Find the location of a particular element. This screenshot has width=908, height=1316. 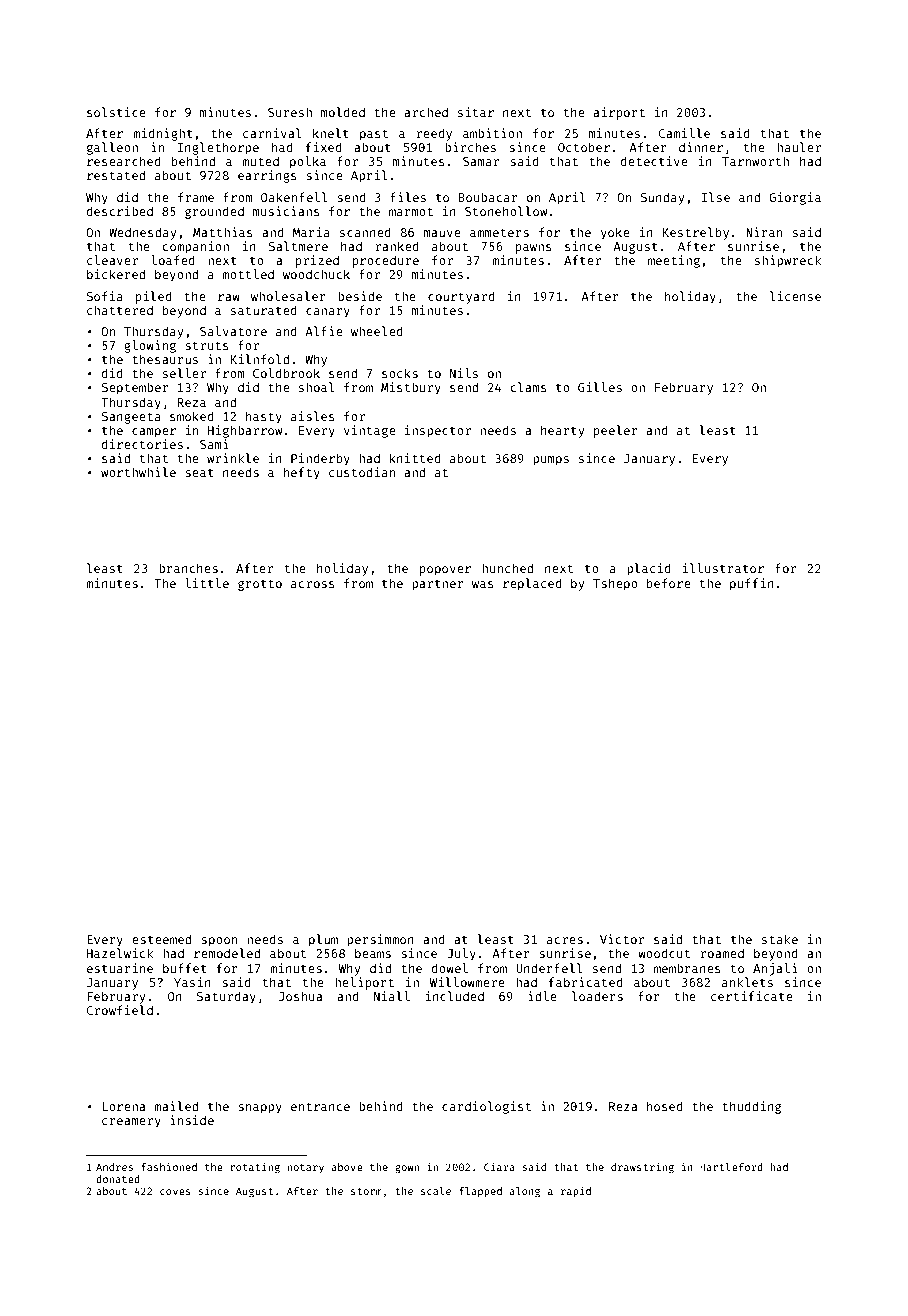

coves is located at coordinates (175, 1192).
